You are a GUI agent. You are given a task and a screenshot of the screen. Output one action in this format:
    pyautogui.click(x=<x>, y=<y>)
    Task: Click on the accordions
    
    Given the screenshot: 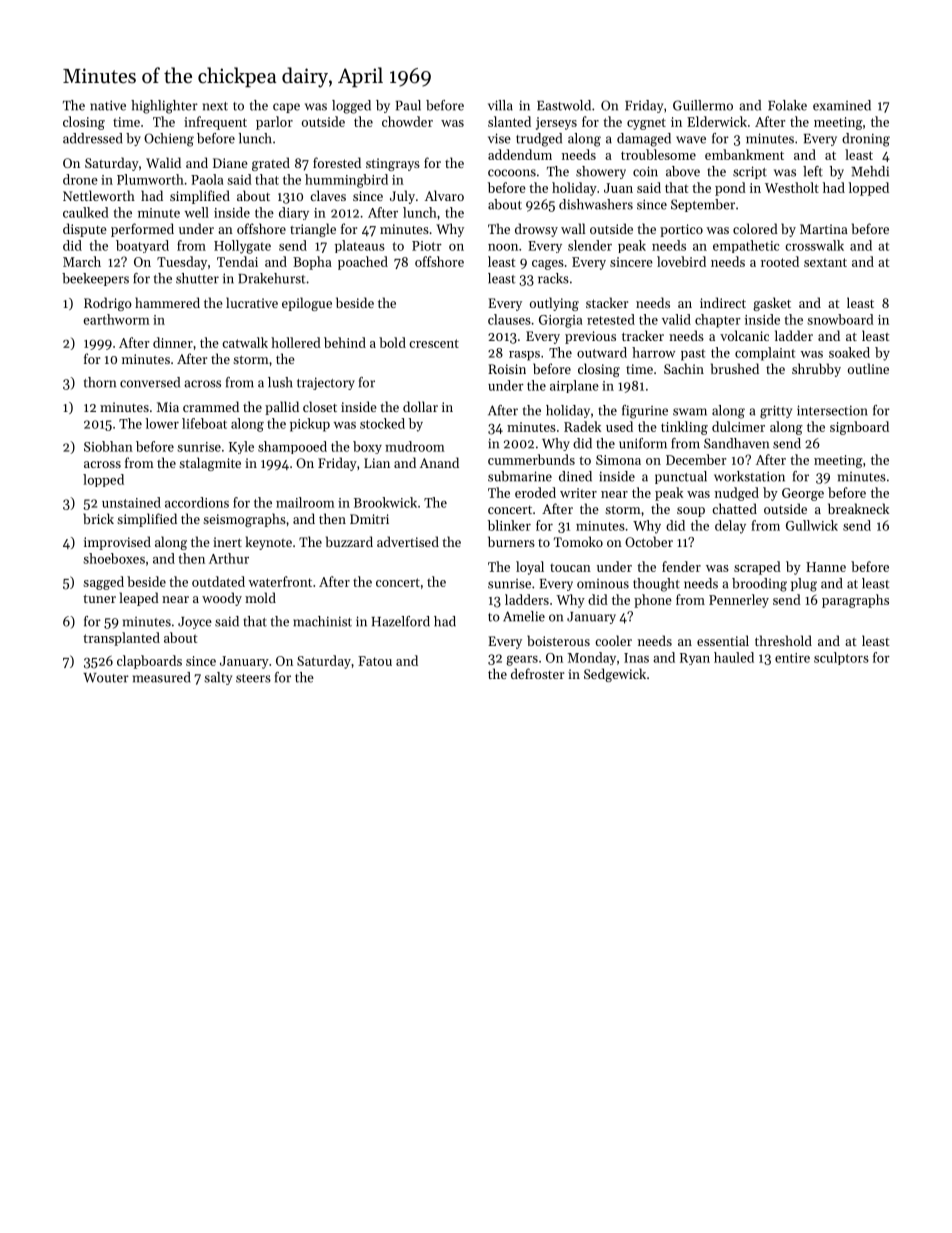 What is the action you would take?
    pyautogui.click(x=197, y=502)
